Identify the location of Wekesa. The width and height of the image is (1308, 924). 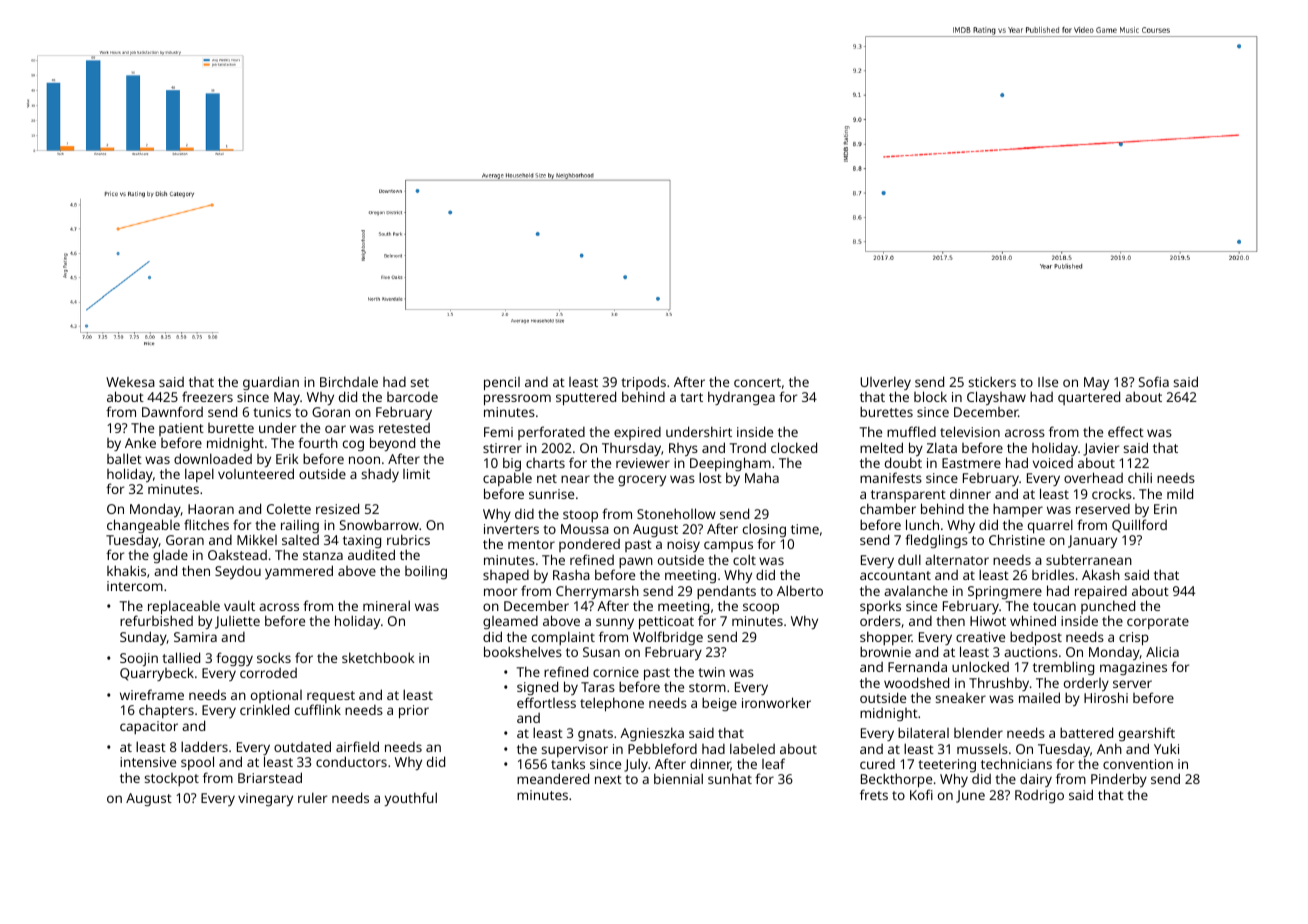
(130, 382).
